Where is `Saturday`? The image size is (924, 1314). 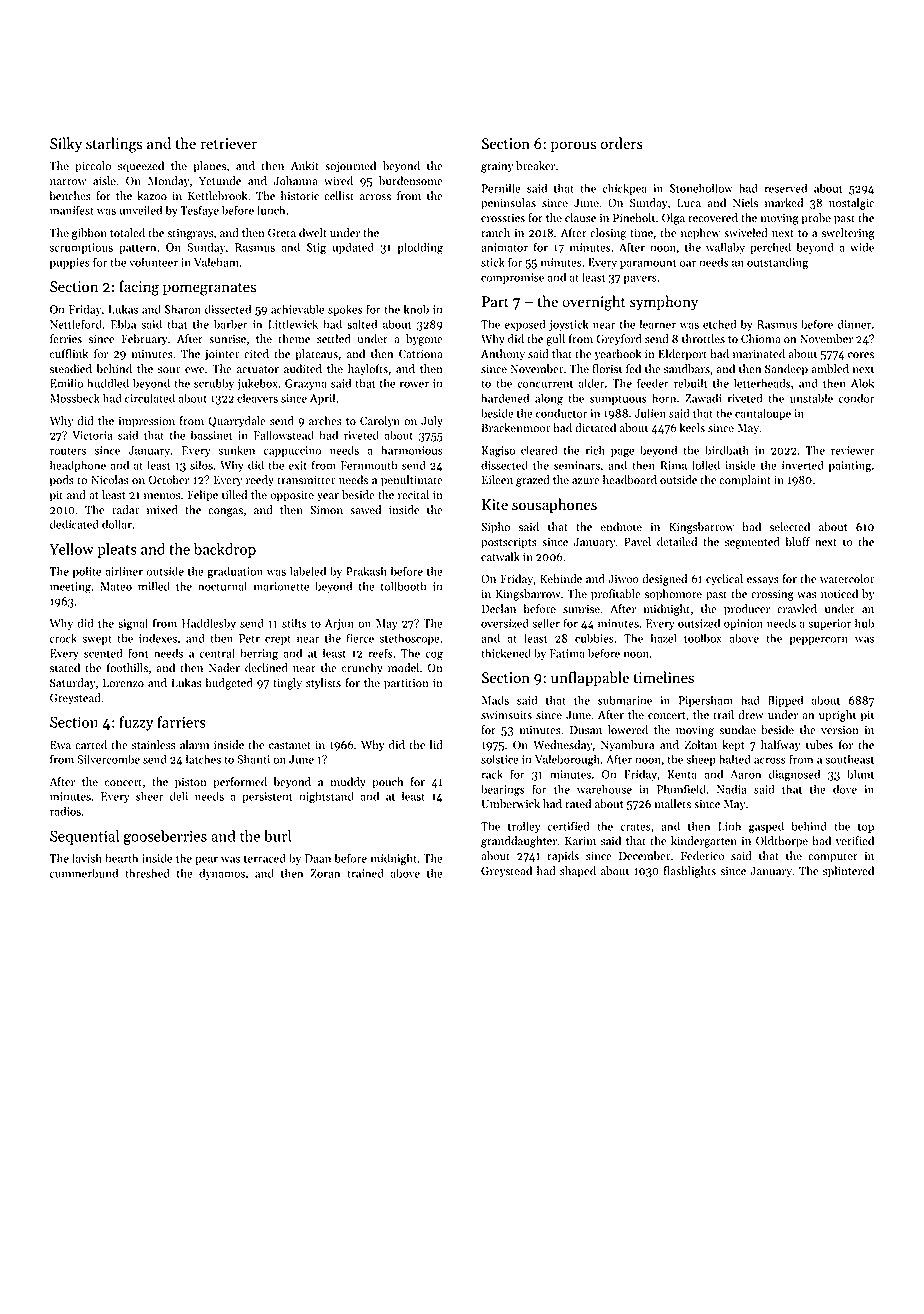 Saturday is located at coordinates (72, 684).
